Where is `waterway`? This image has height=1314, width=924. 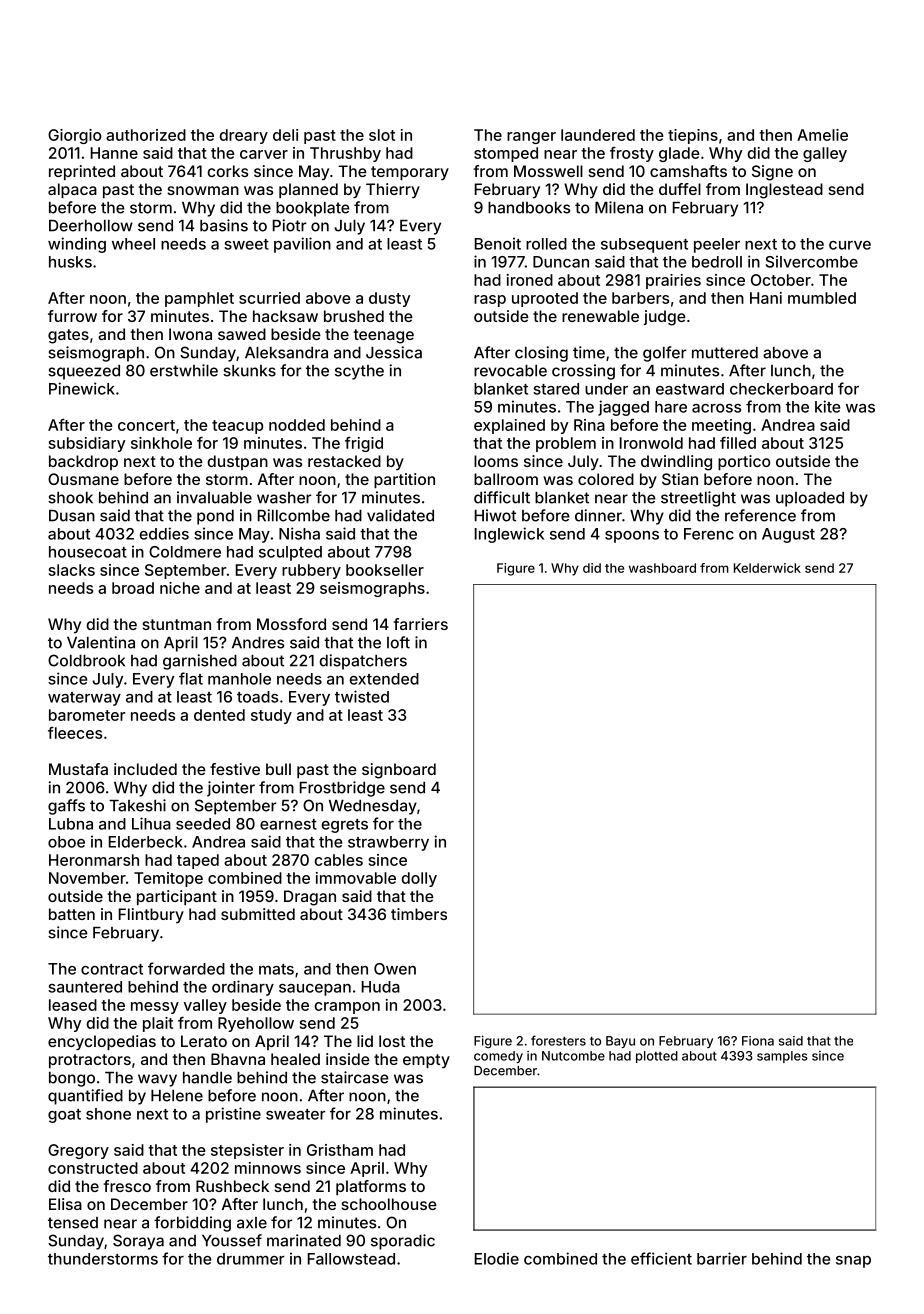 waterway is located at coordinates (84, 699).
